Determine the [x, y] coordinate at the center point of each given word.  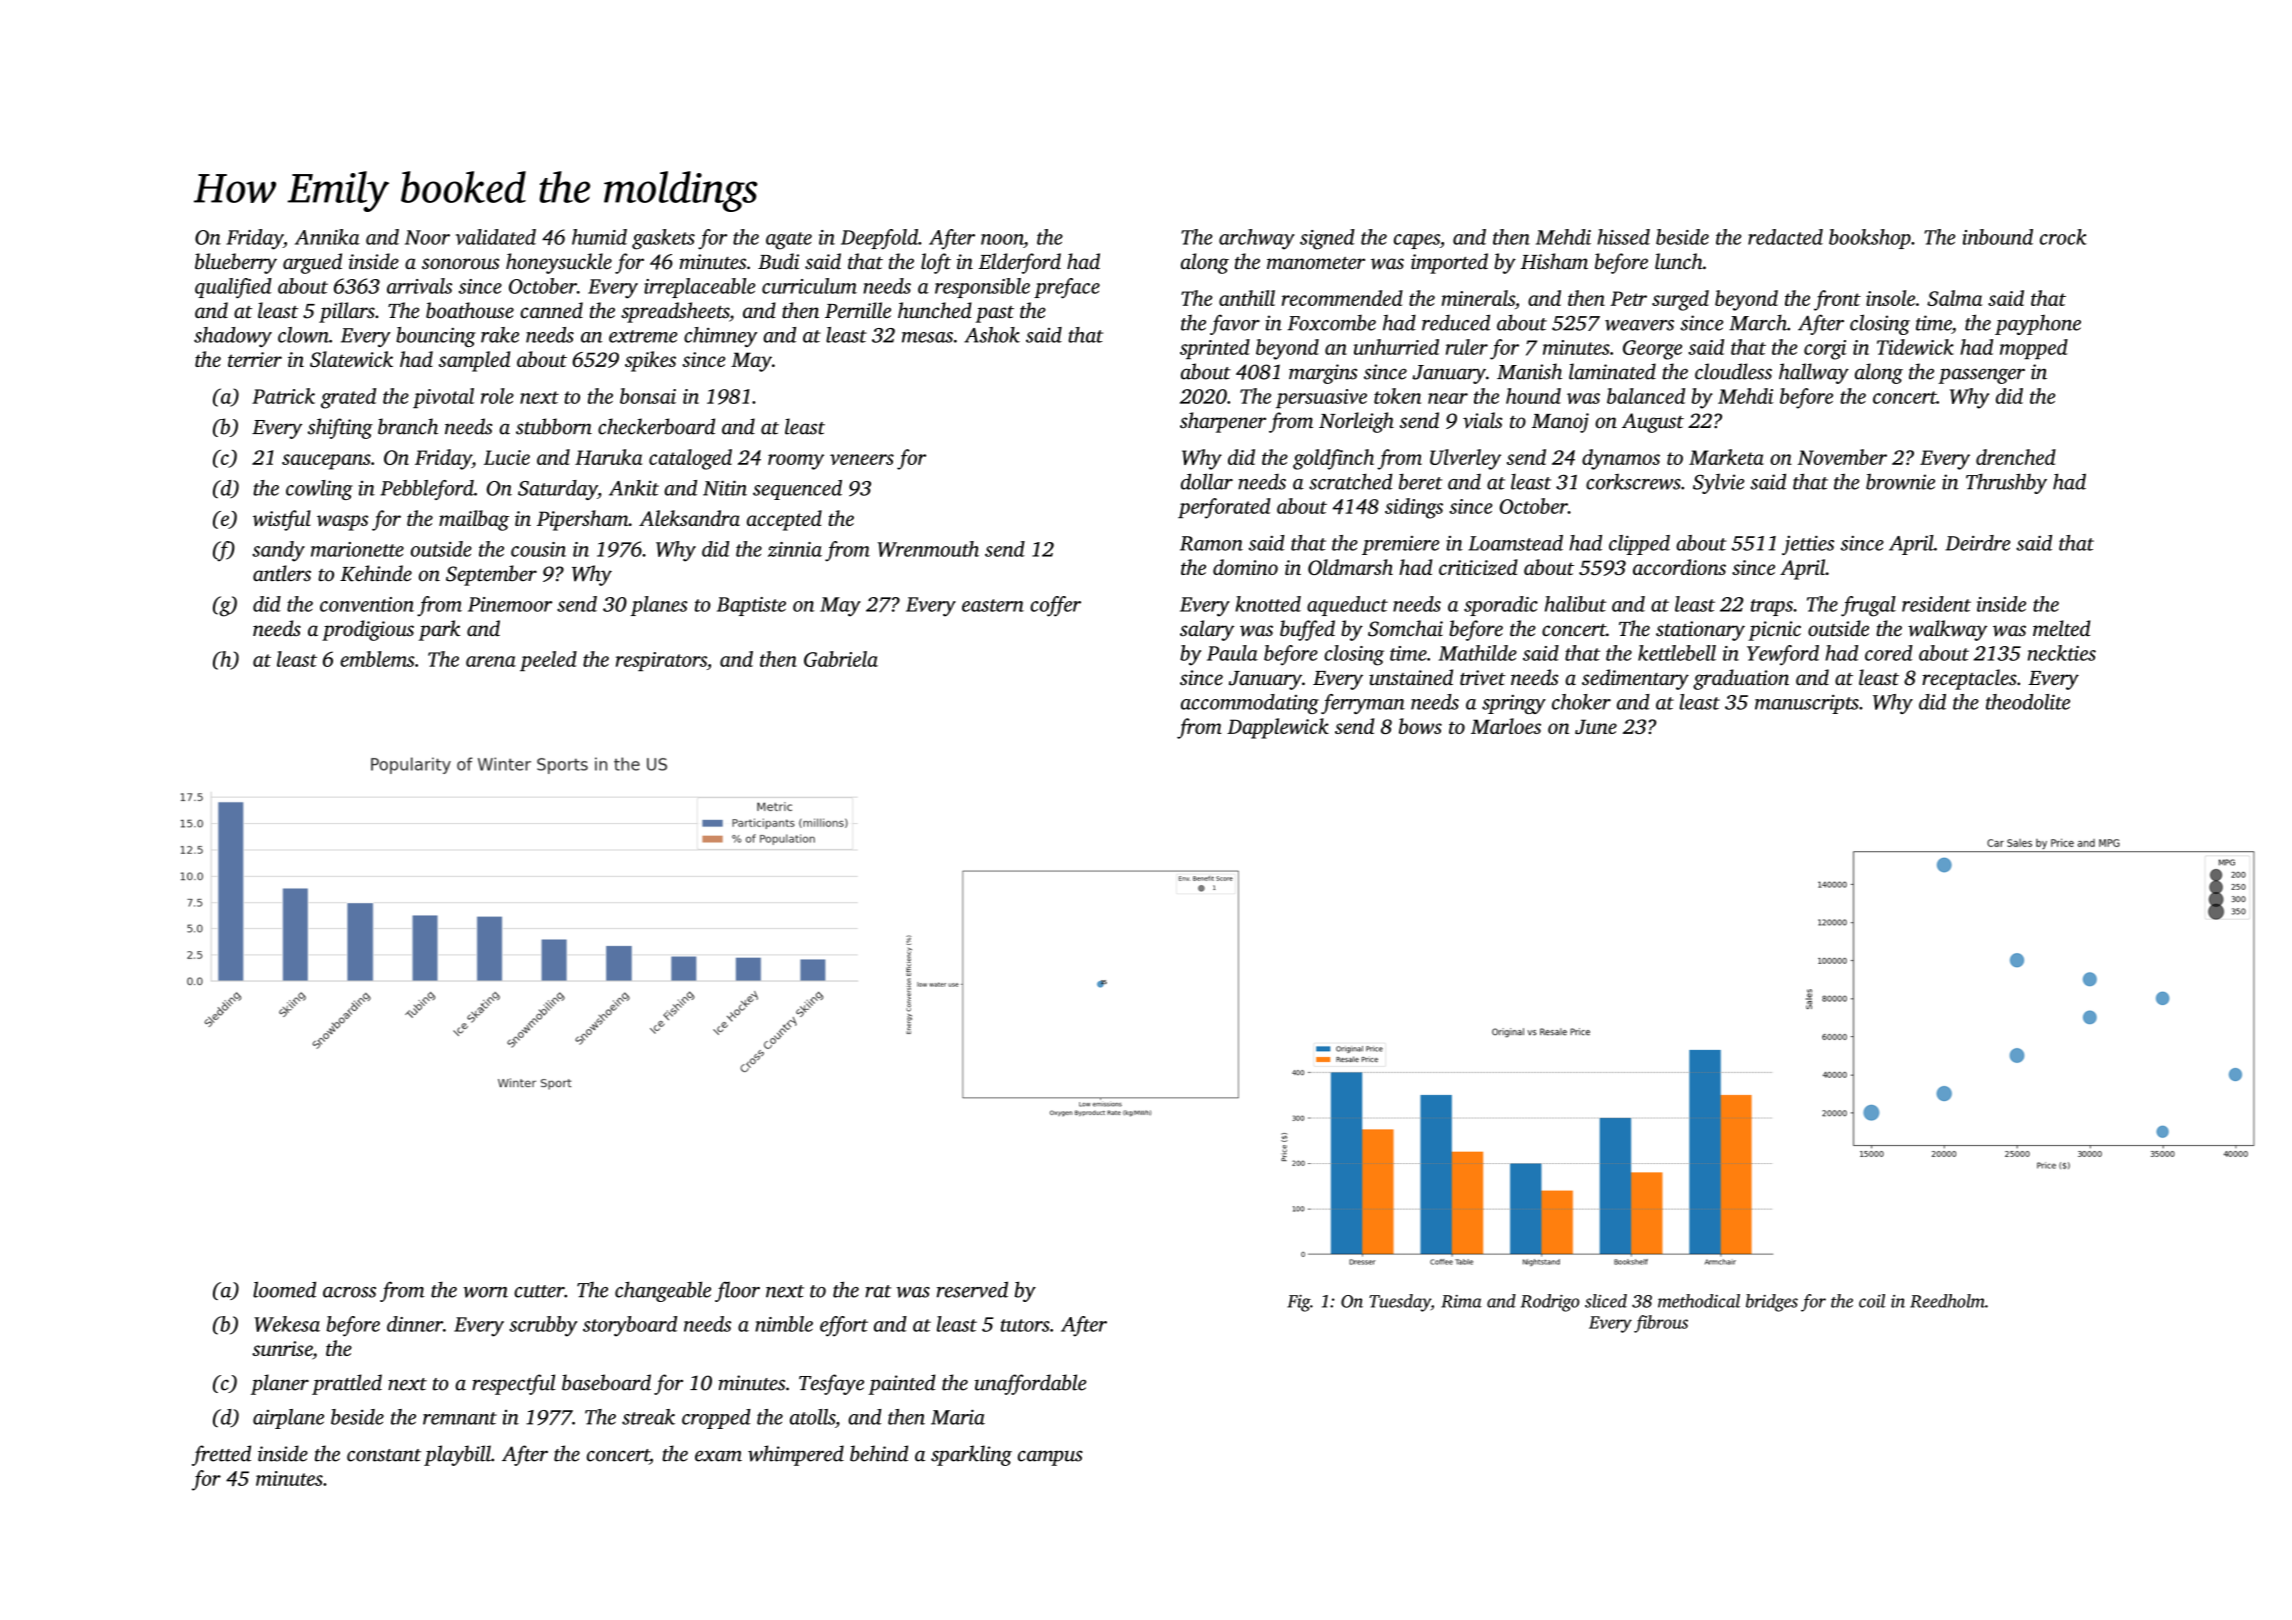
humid [599, 237]
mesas [927, 337]
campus [1050, 1458]
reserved [972, 1289]
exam [718, 1456]
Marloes [1506, 726]
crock [2063, 237]
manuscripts [1807, 704]
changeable [663, 1291]
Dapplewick [1278, 728]
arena [491, 661]
